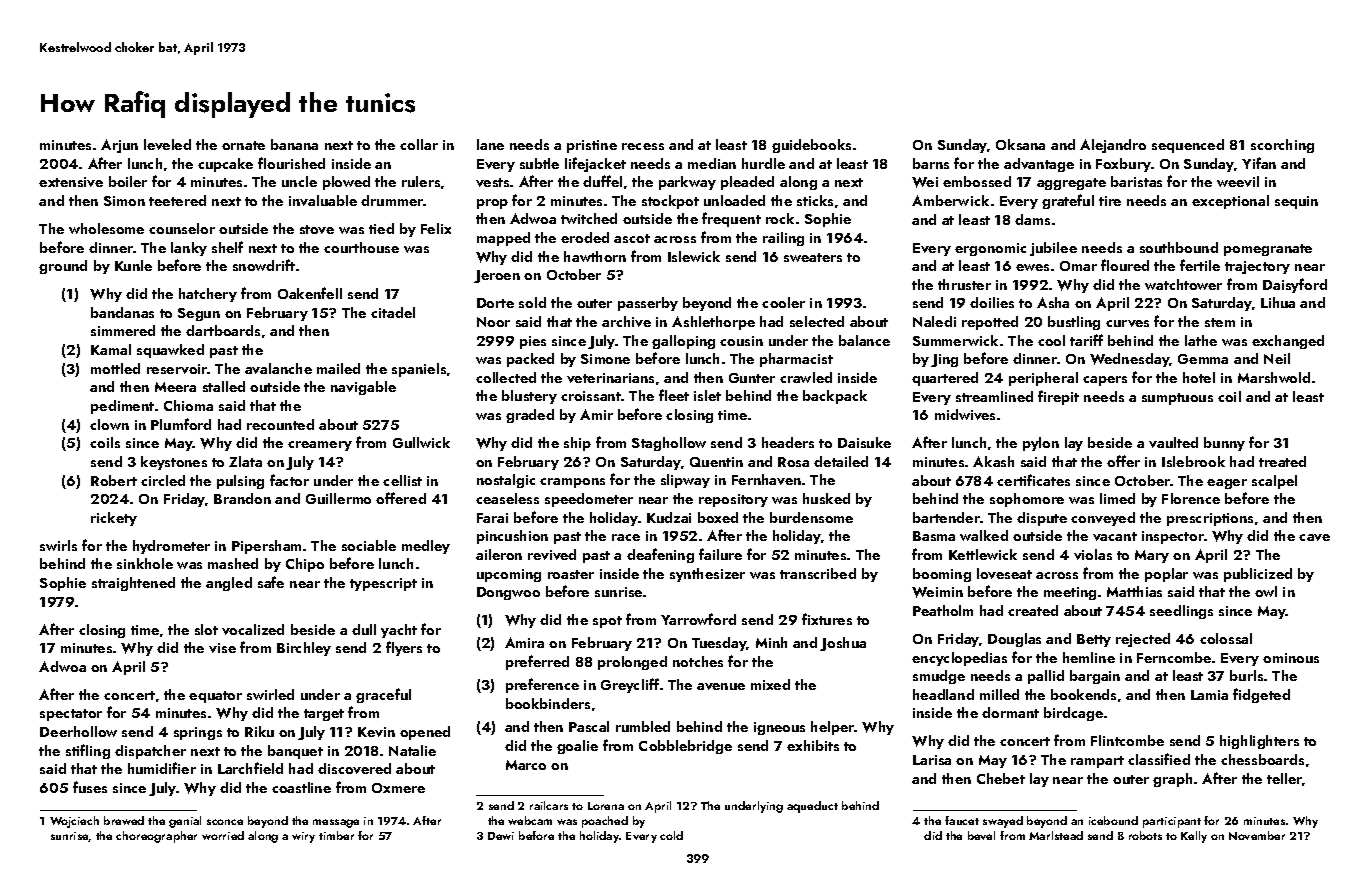 The width and height of the image is (1372, 887). What do you see at coordinates (602, 181) in the image?
I see `duffel` at bounding box center [602, 181].
